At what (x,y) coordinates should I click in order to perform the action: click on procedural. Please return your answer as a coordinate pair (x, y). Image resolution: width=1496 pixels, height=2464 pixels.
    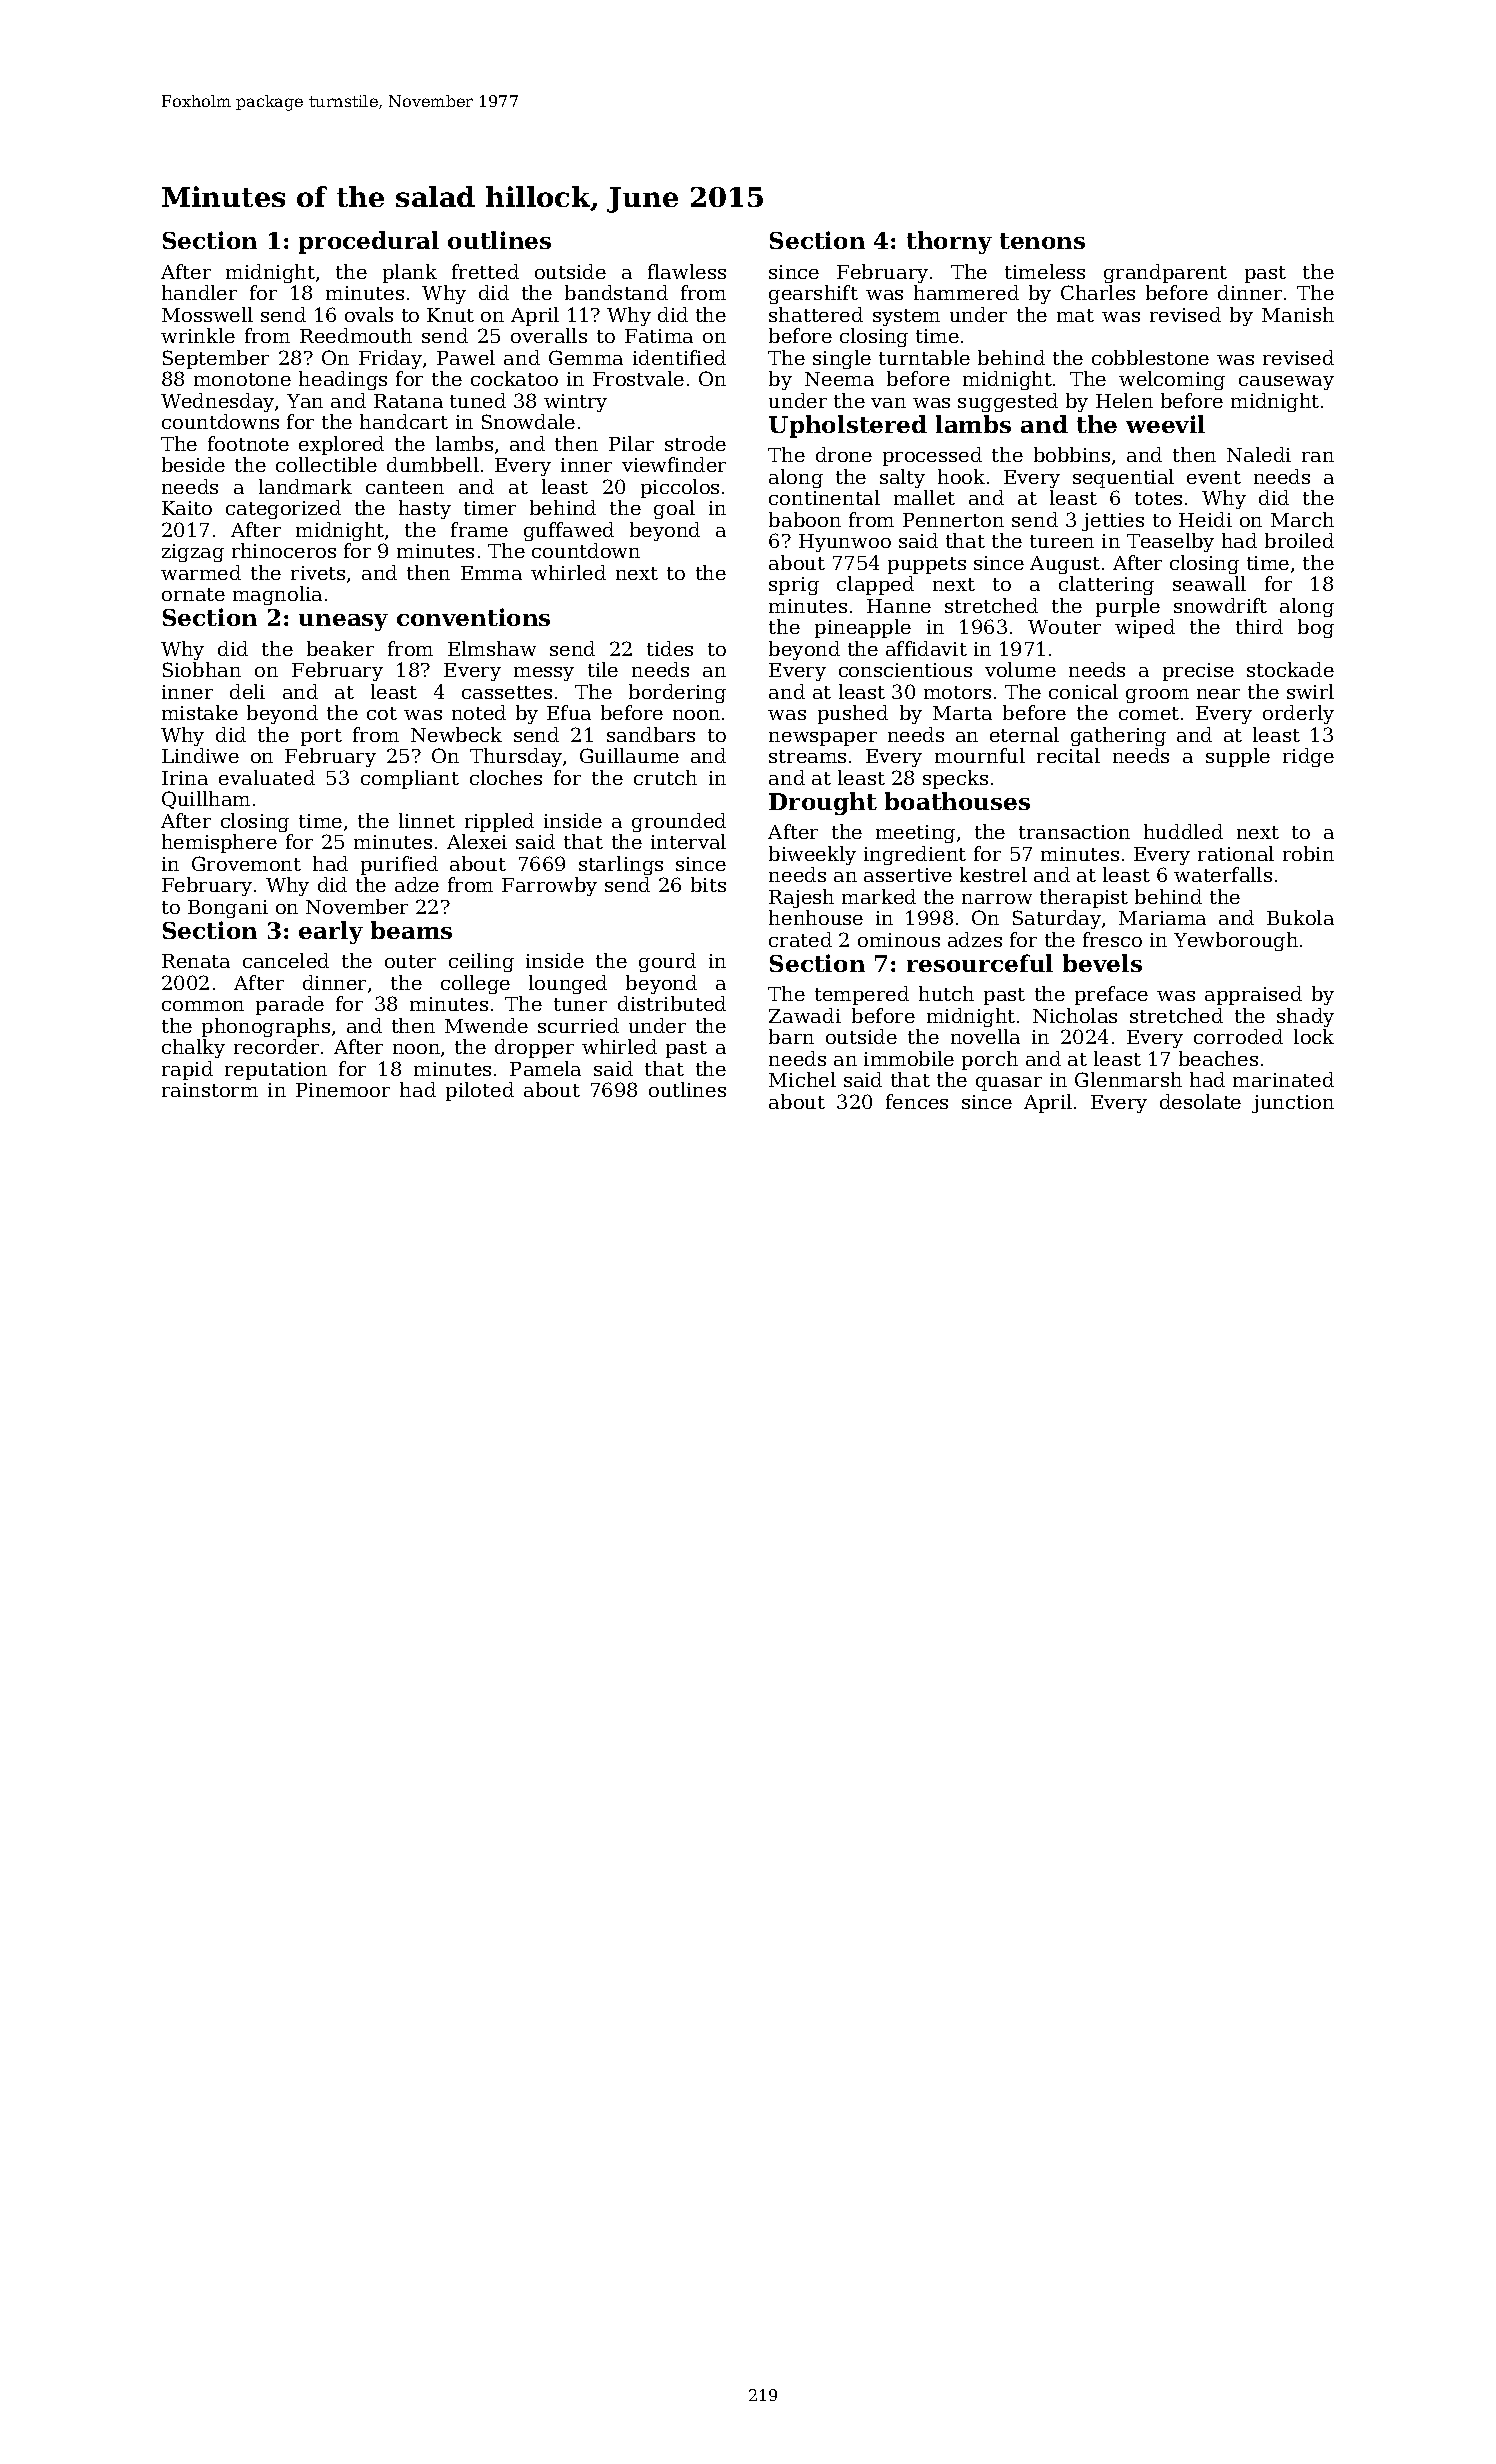
    Looking at the image, I should click on (369, 242).
